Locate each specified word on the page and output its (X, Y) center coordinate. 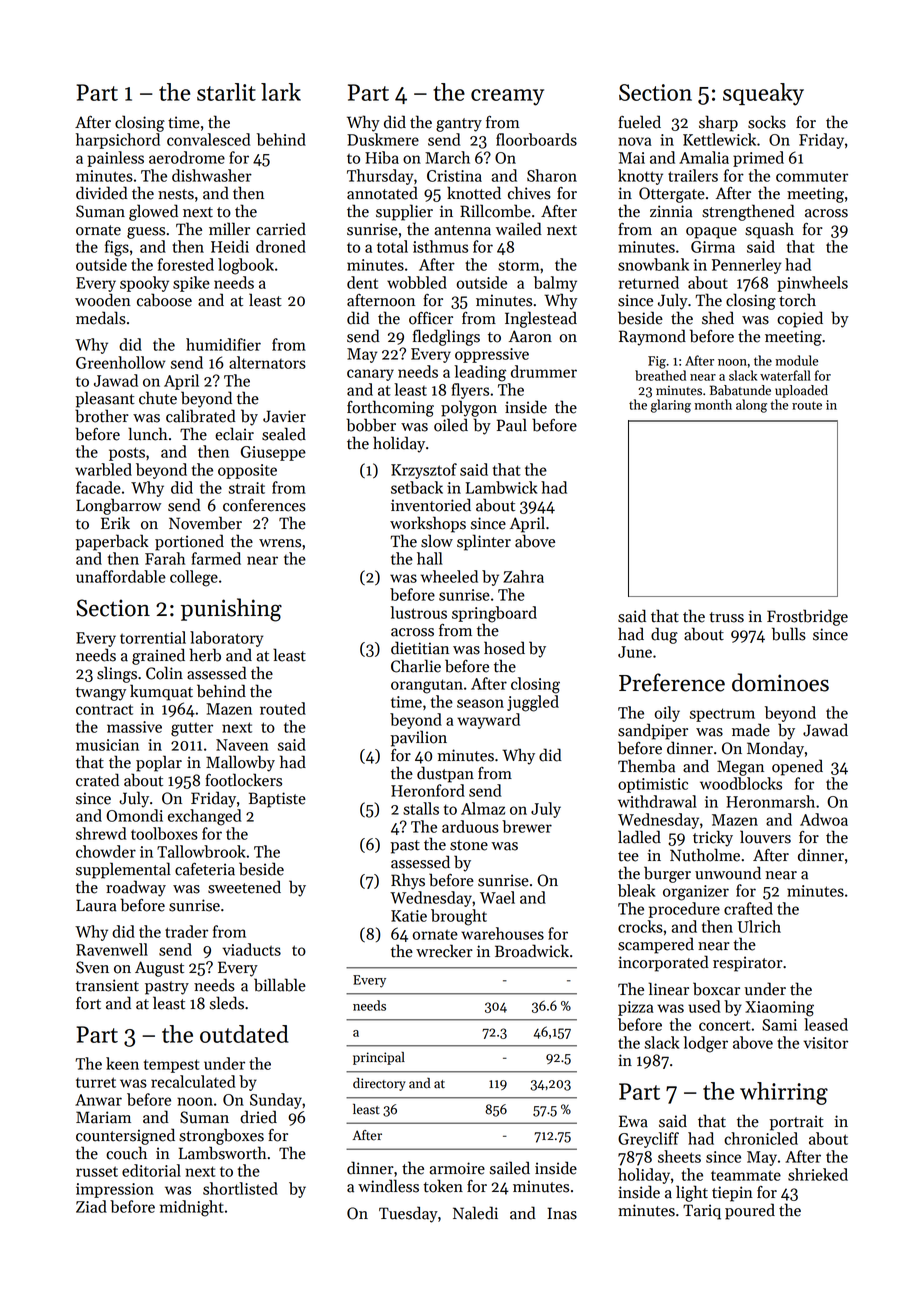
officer (431, 318)
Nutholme (705, 855)
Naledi (475, 1213)
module (796, 360)
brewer (527, 826)
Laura (96, 905)
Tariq (702, 1212)
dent (362, 282)
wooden (103, 300)
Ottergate (672, 195)
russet (97, 1172)
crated (97, 780)
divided (102, 193)
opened (797, 767)
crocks (640, 926)
